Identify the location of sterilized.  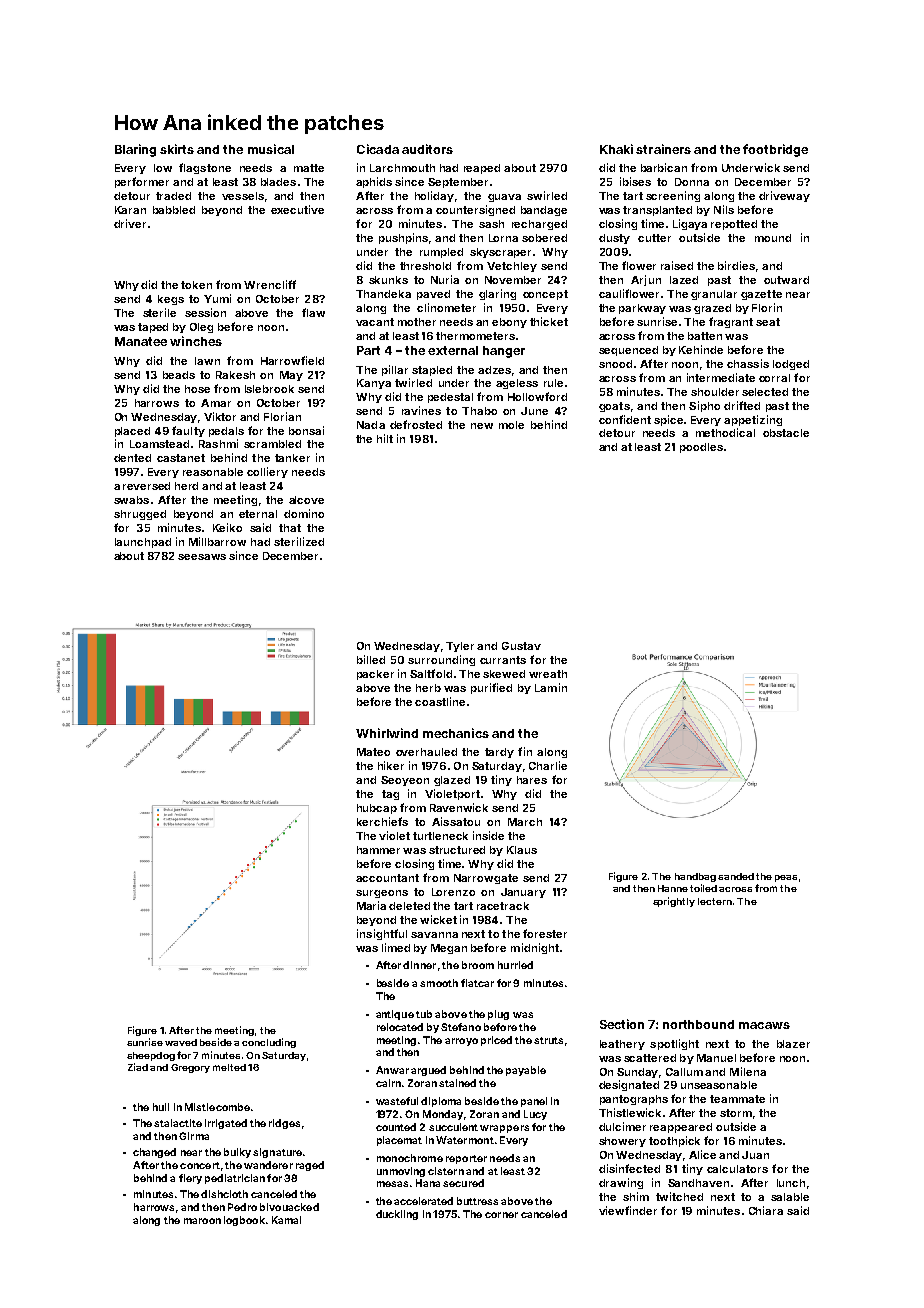
(299, 541).
